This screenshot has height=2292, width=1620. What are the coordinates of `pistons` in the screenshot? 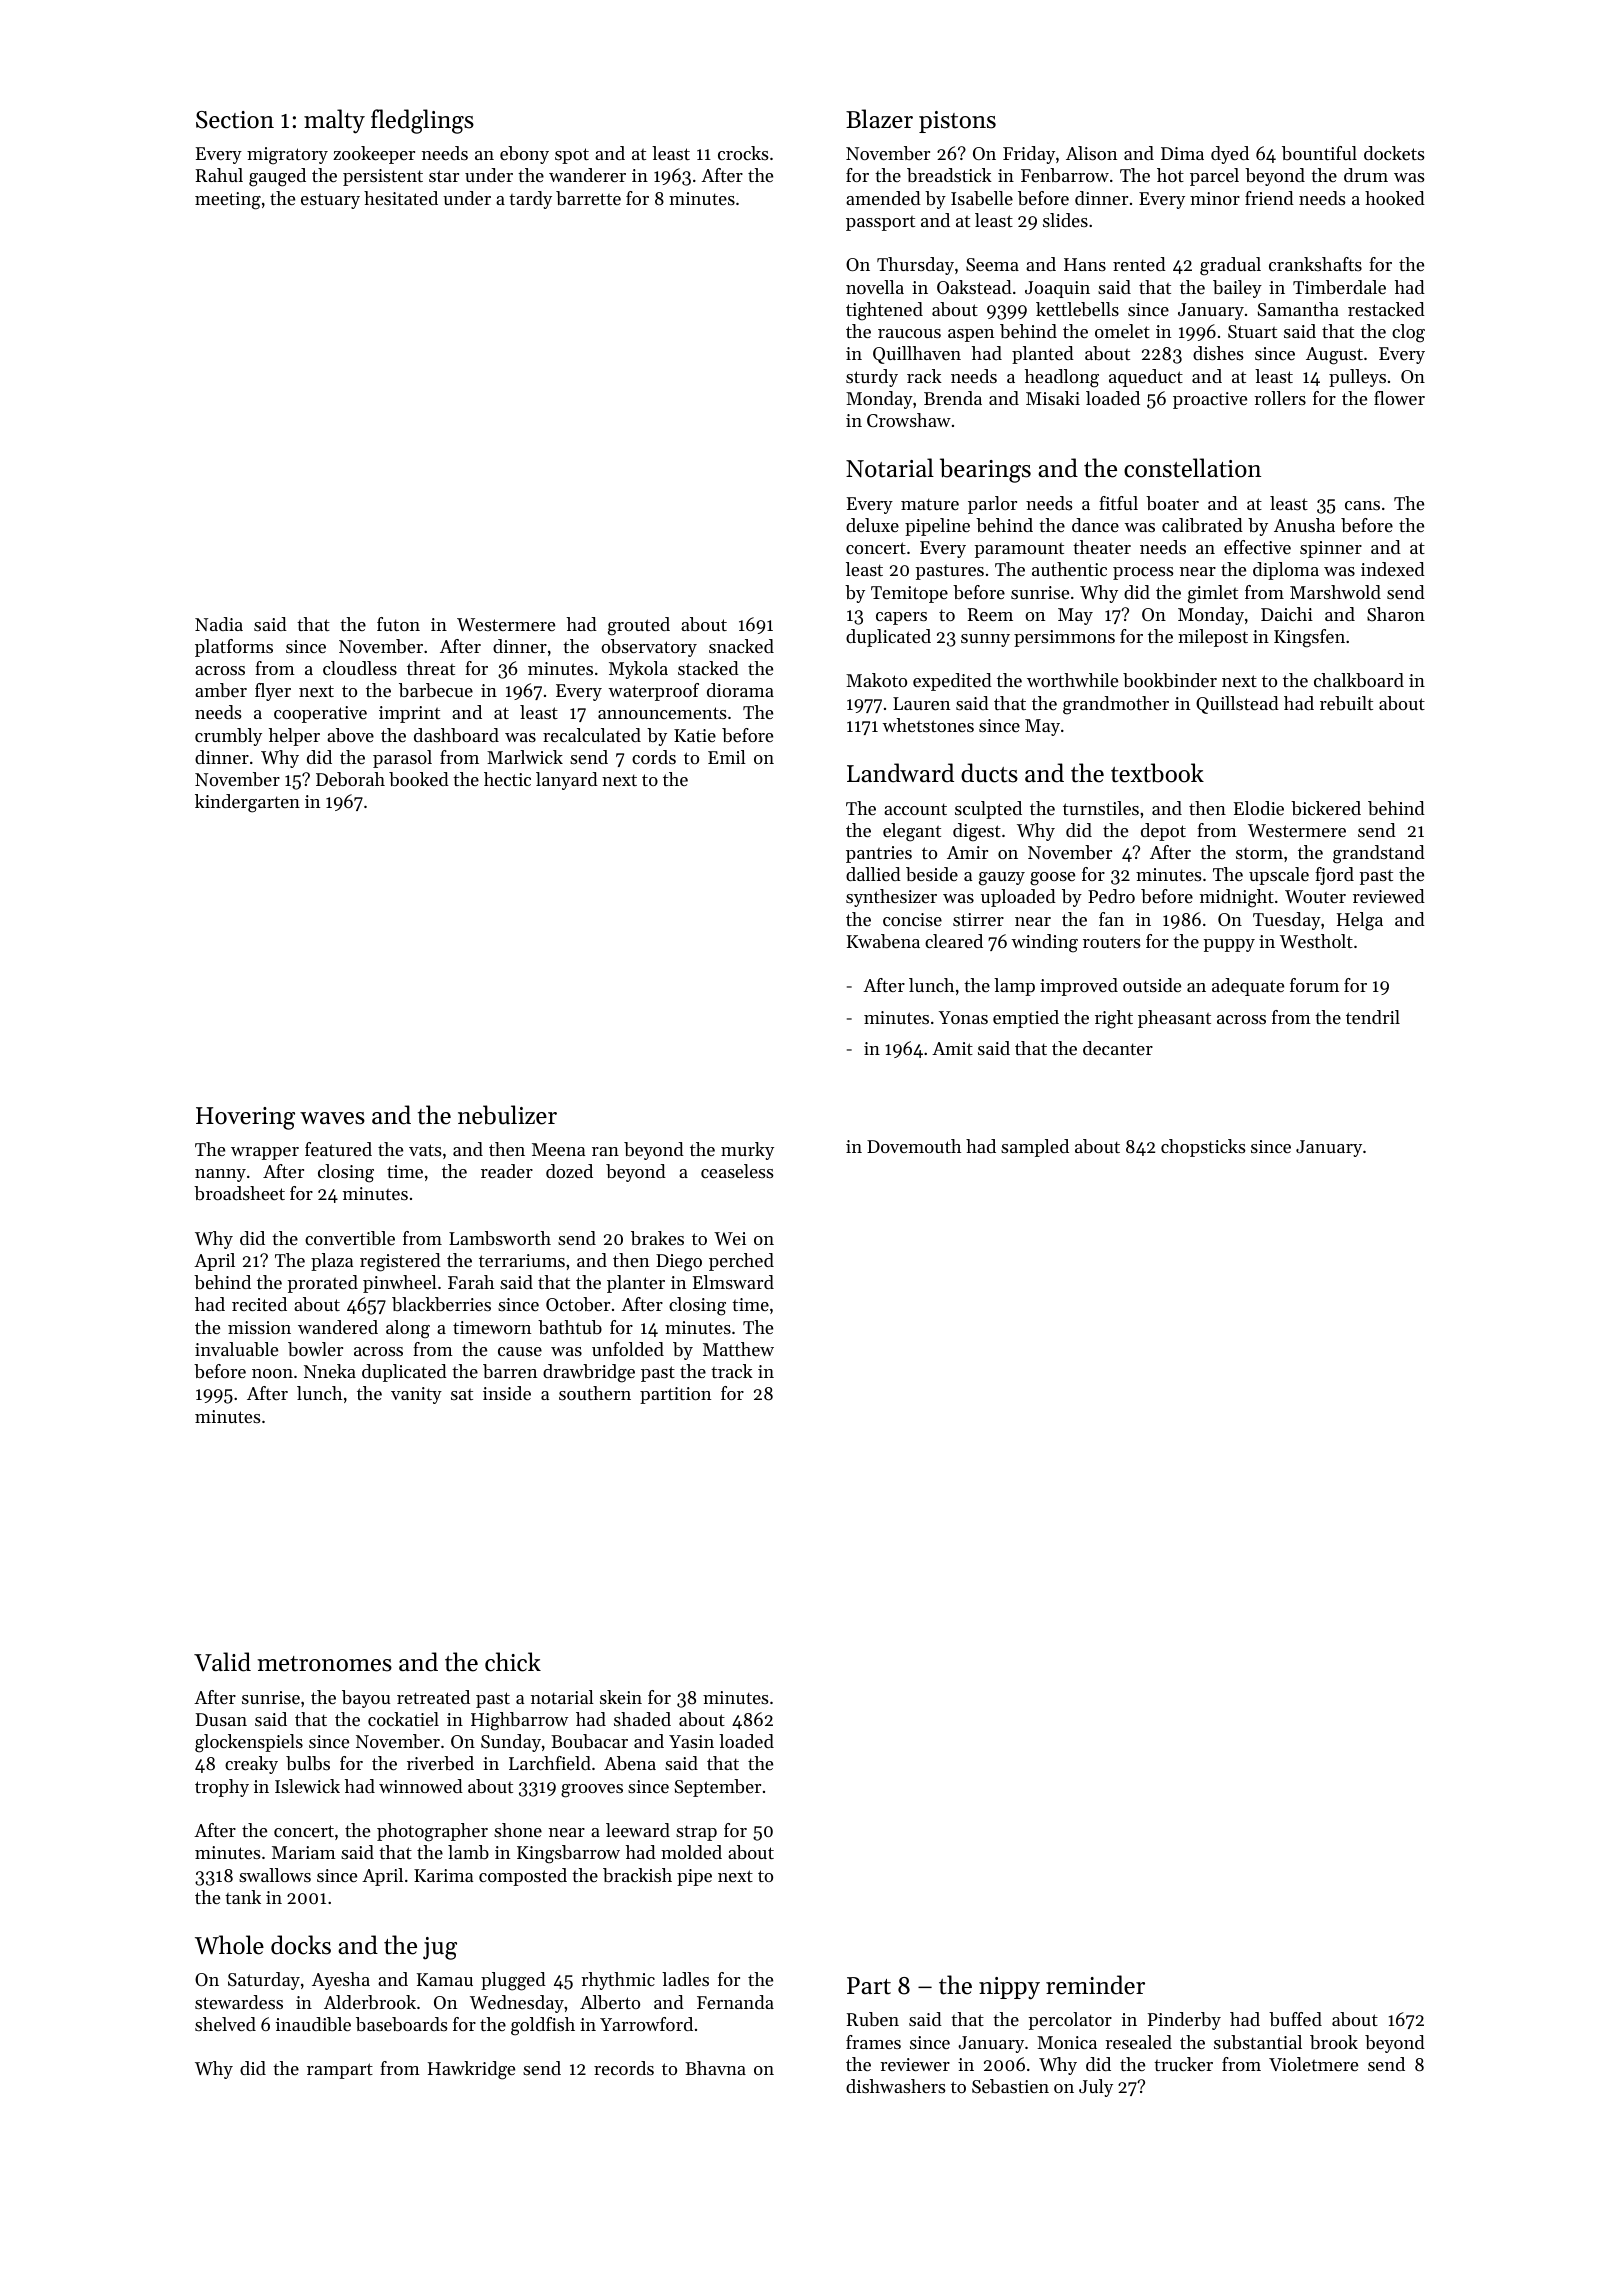 It's located at (957, 122).
